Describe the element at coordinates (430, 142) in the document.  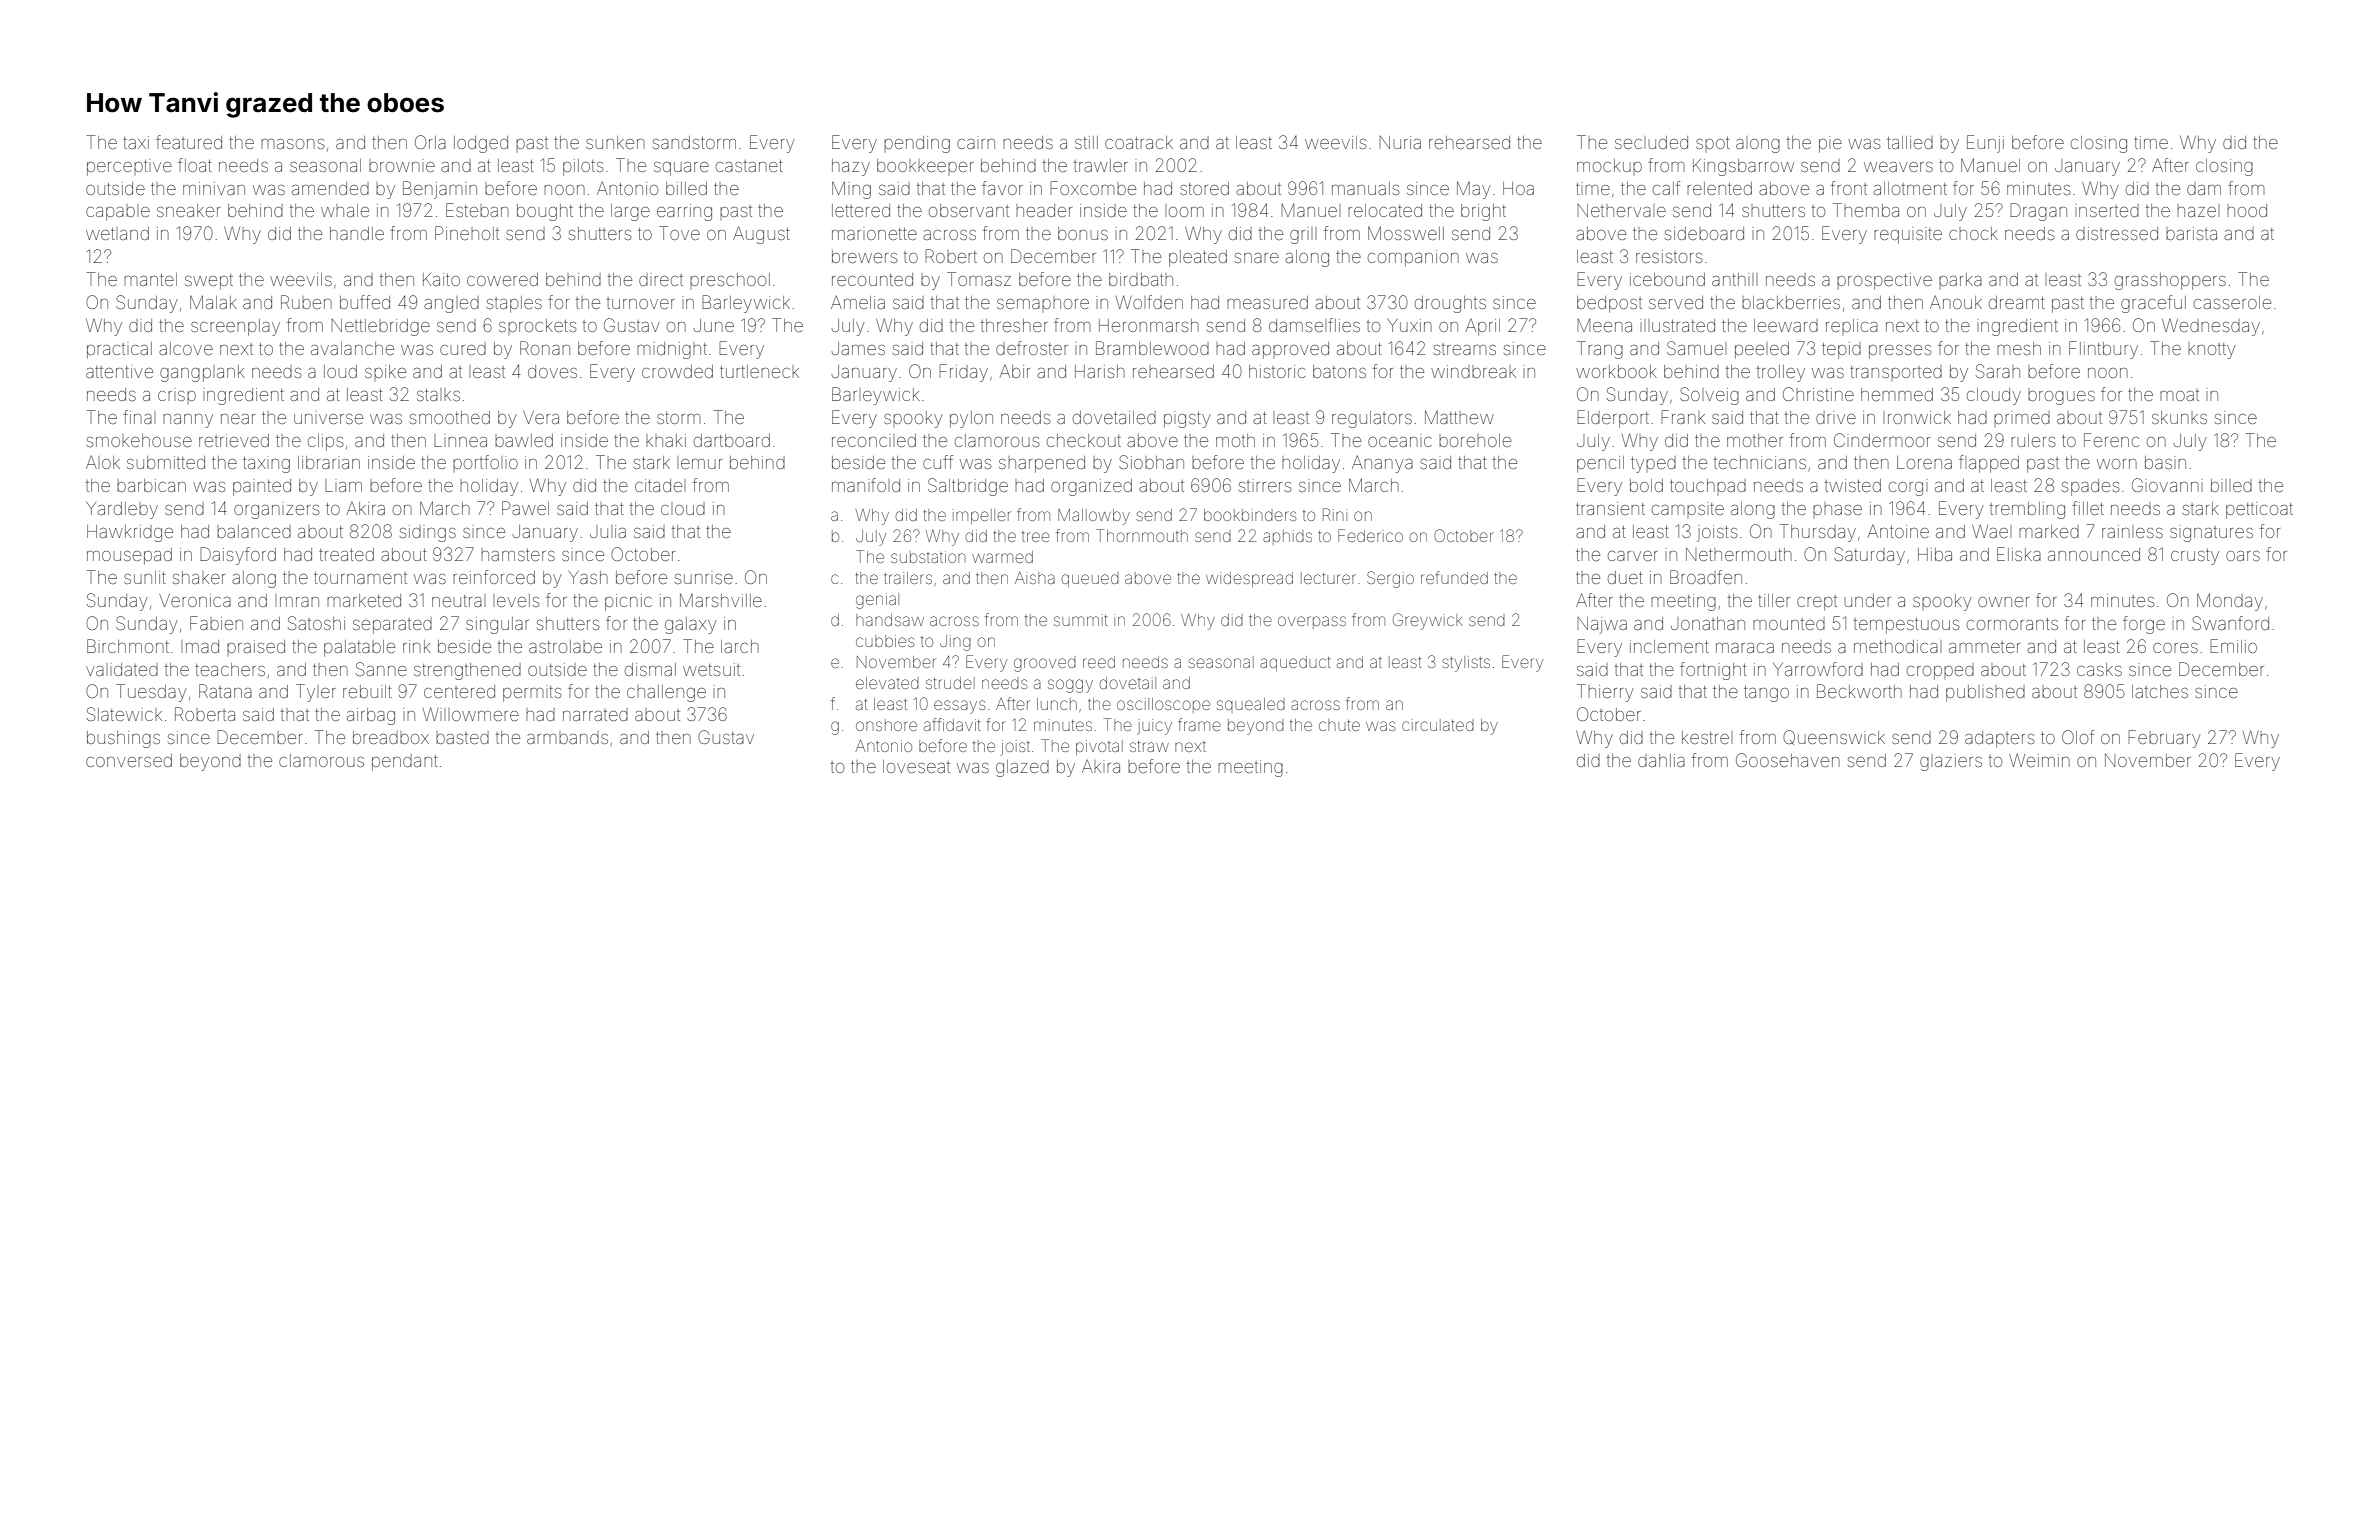
I see `Orla` at that location.
